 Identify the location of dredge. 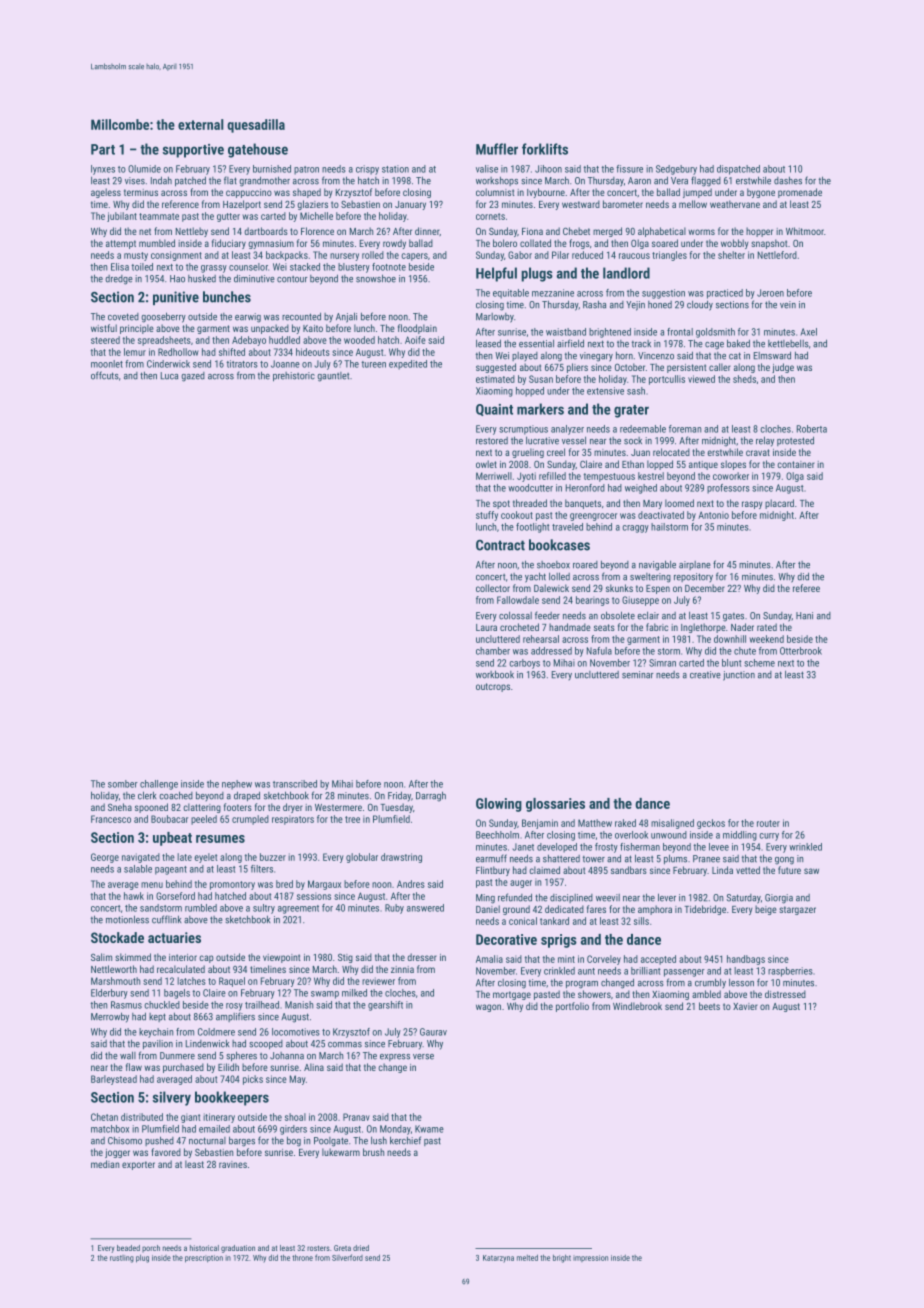
(119, 280).
